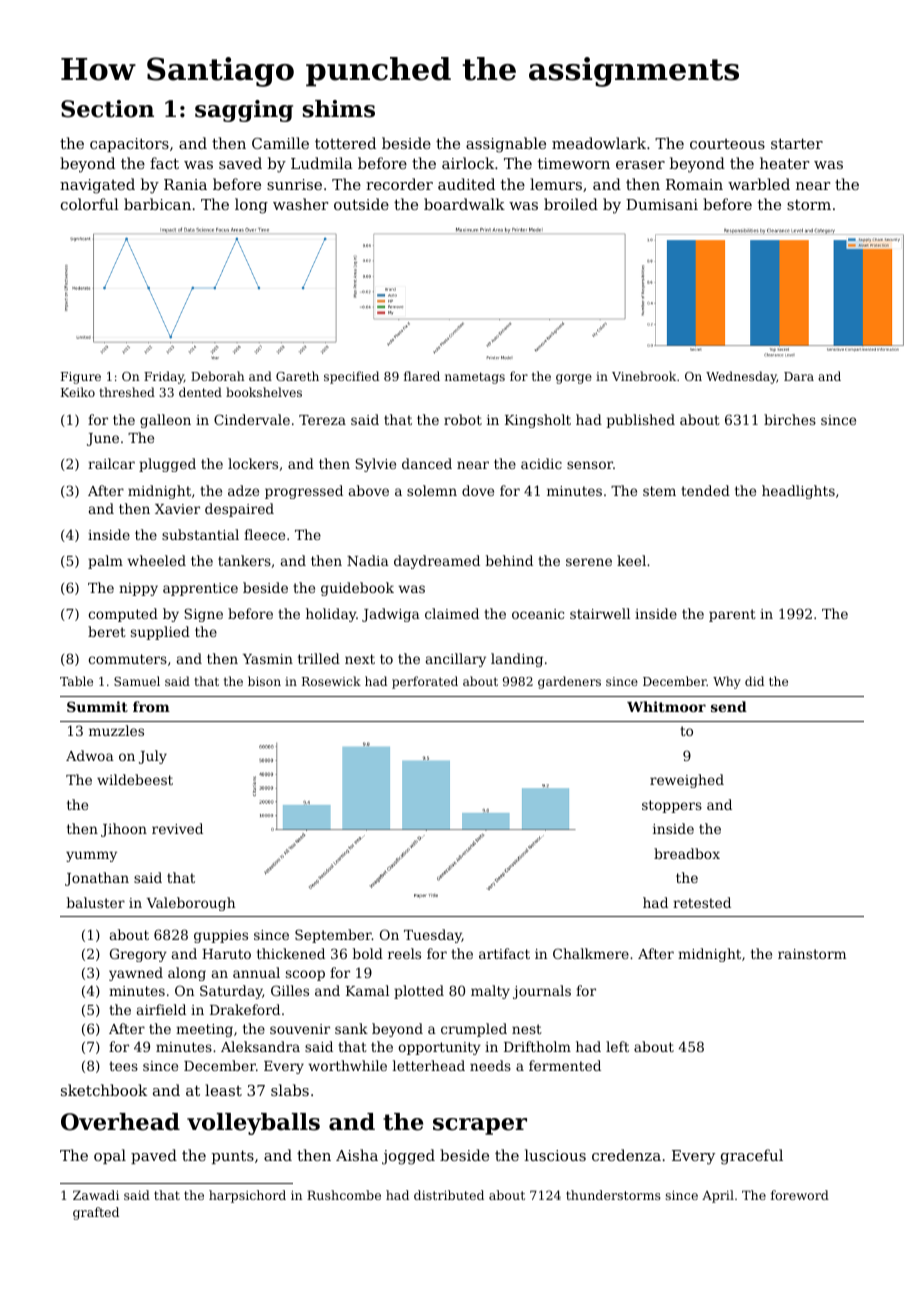 This screenshot has height=1308, width=924. I want to click on Tereza, so click(322, 420).
